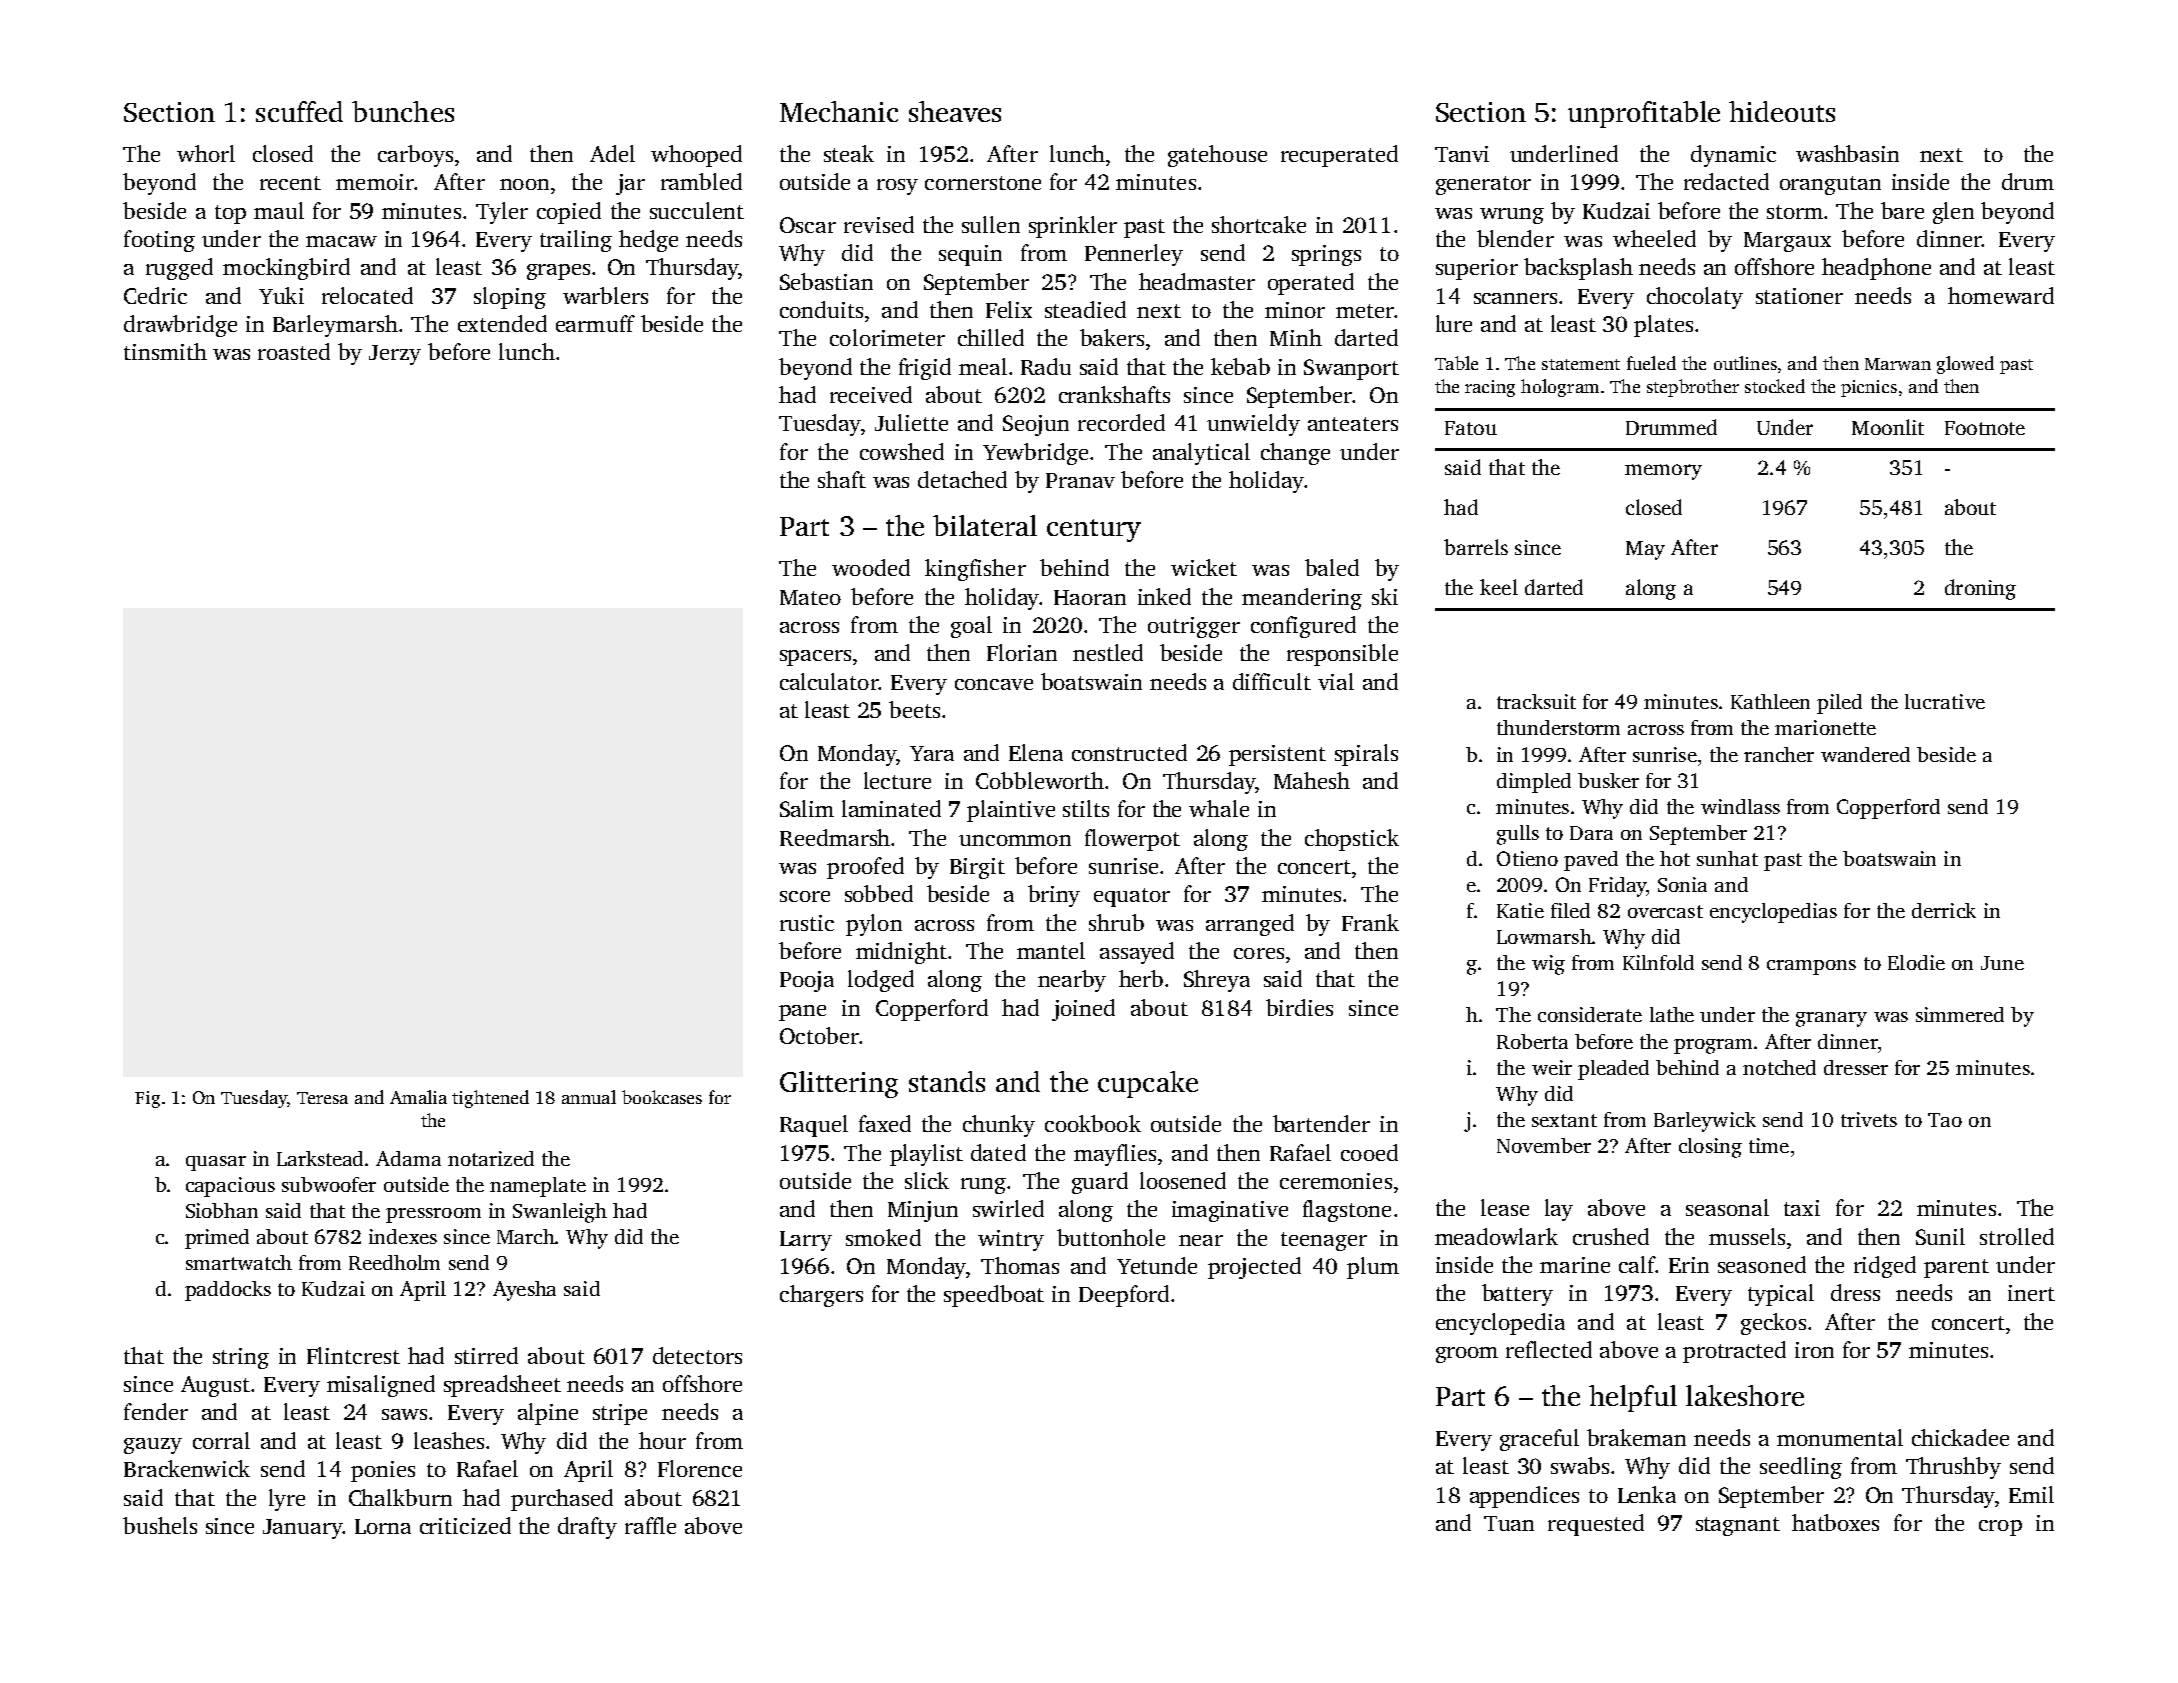 The height and width of the page is (1683, 2178). I want to click on plates, so click(1663, 326).
